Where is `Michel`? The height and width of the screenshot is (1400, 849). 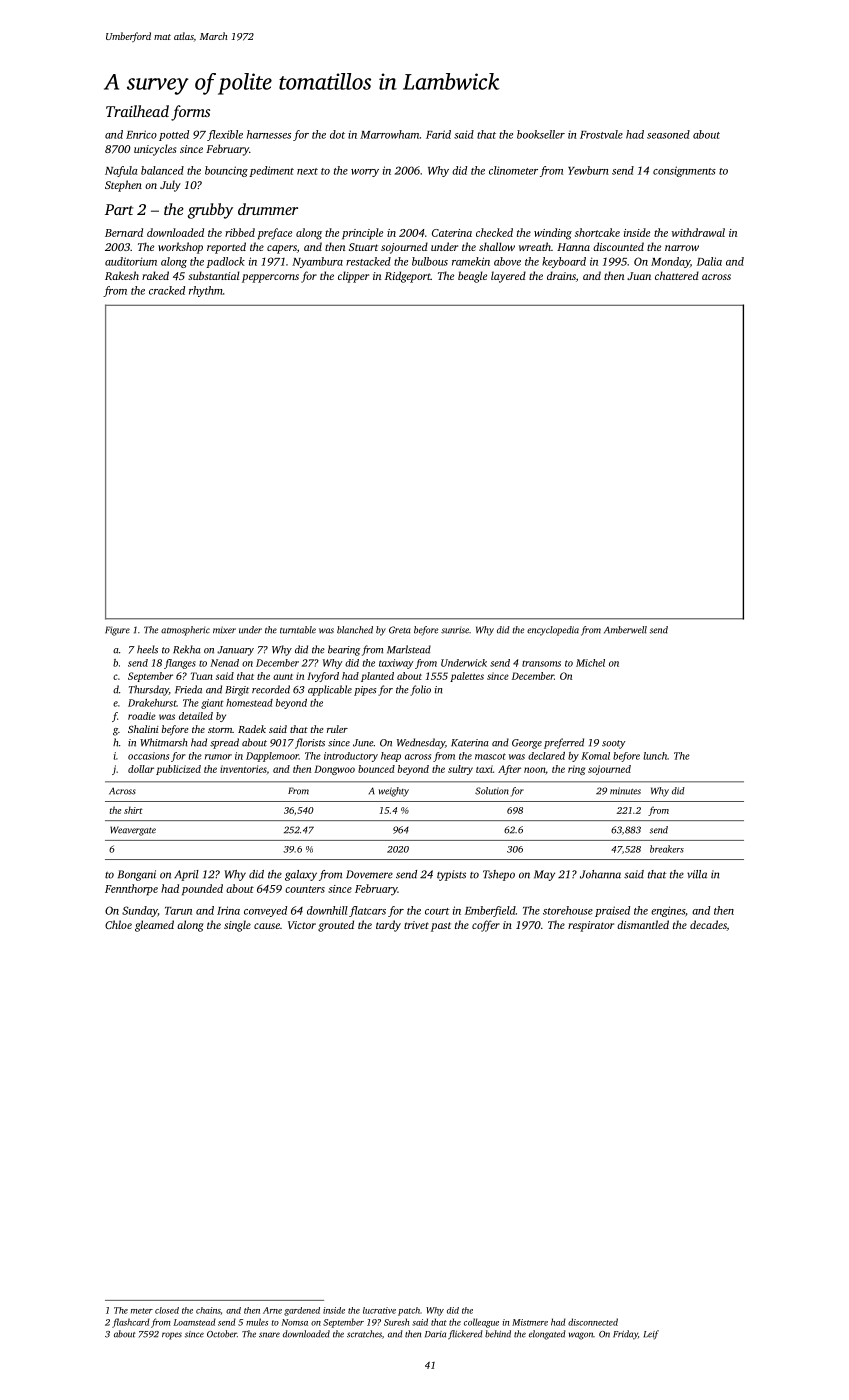
Michel is located at coordinates (590, 663).
